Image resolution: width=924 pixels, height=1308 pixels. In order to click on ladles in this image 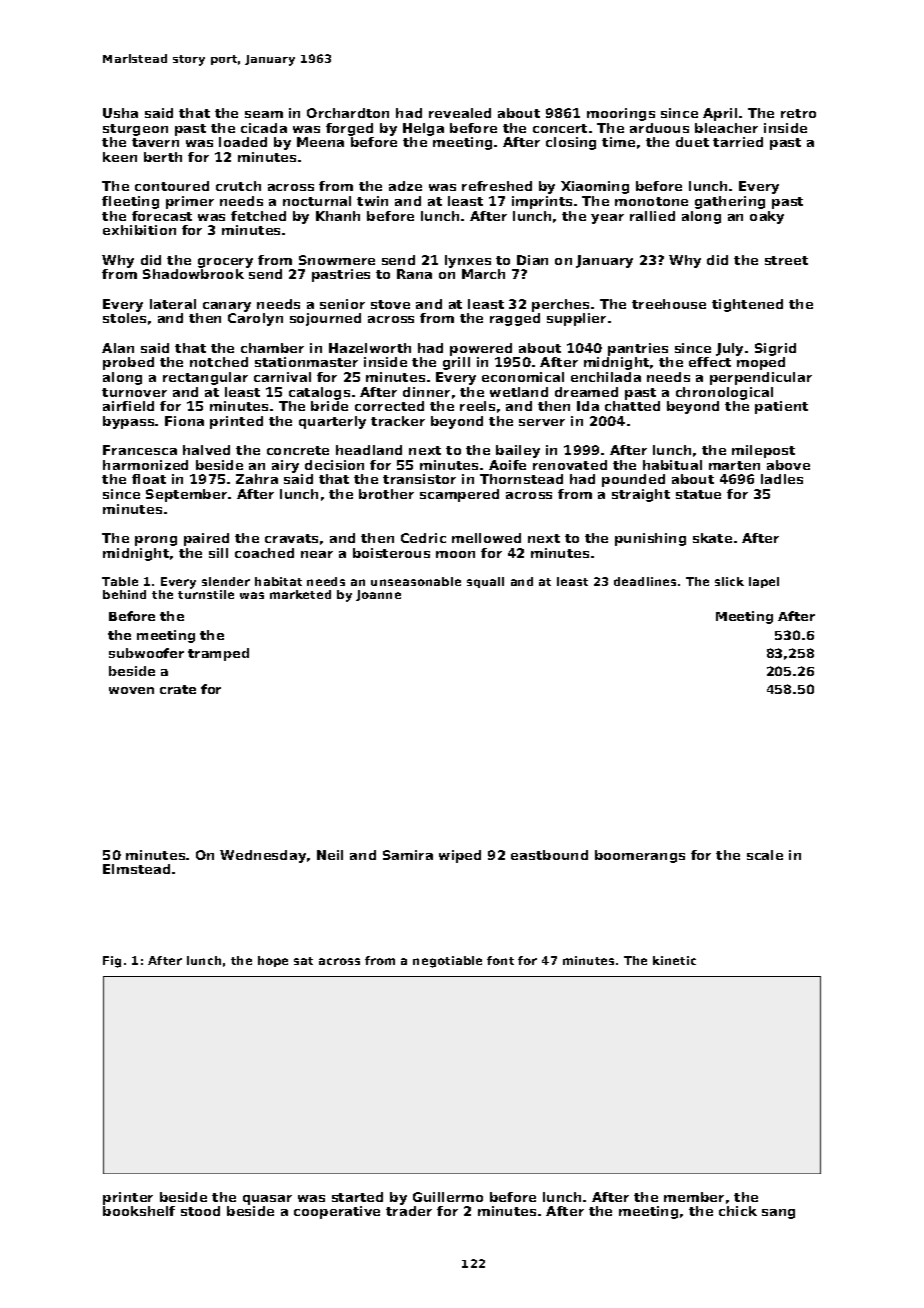, I will do `click(782, 479)`.
